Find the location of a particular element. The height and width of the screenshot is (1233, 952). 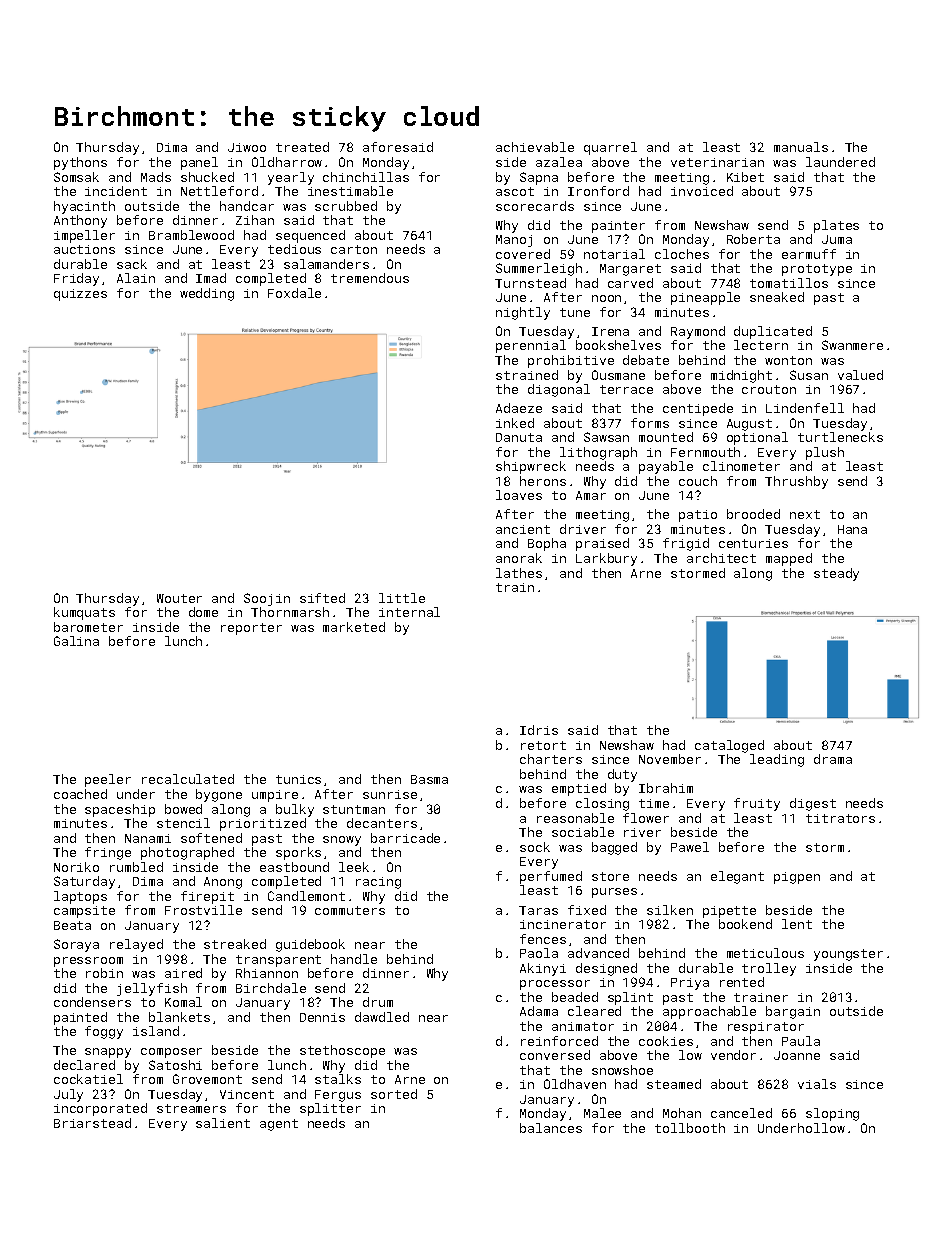

Somsak is located at coordinates (76, 177).
